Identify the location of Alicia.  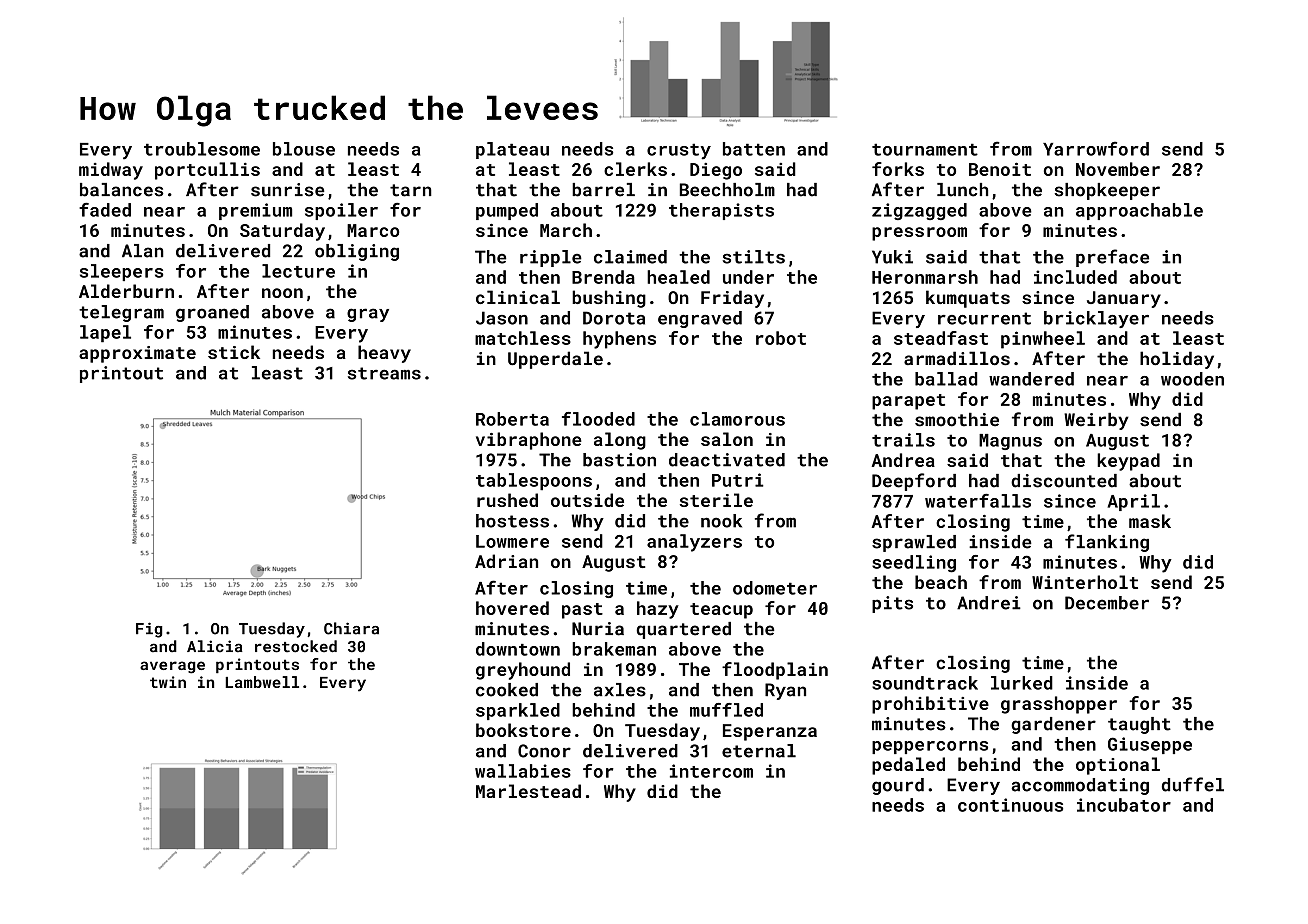
(215, 646).
